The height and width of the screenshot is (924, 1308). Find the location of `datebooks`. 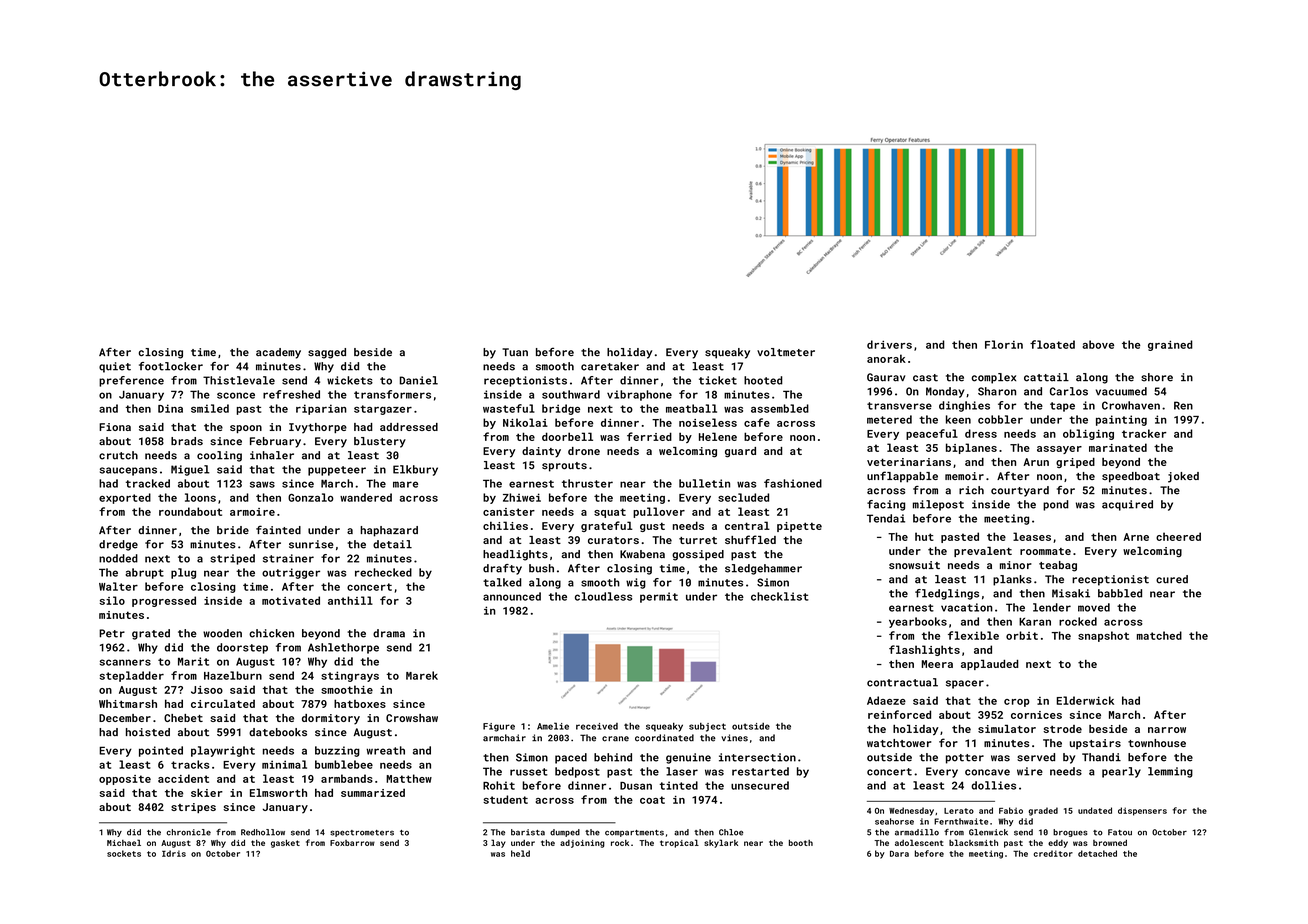

datebooks is located at coordinates (278, 732).
